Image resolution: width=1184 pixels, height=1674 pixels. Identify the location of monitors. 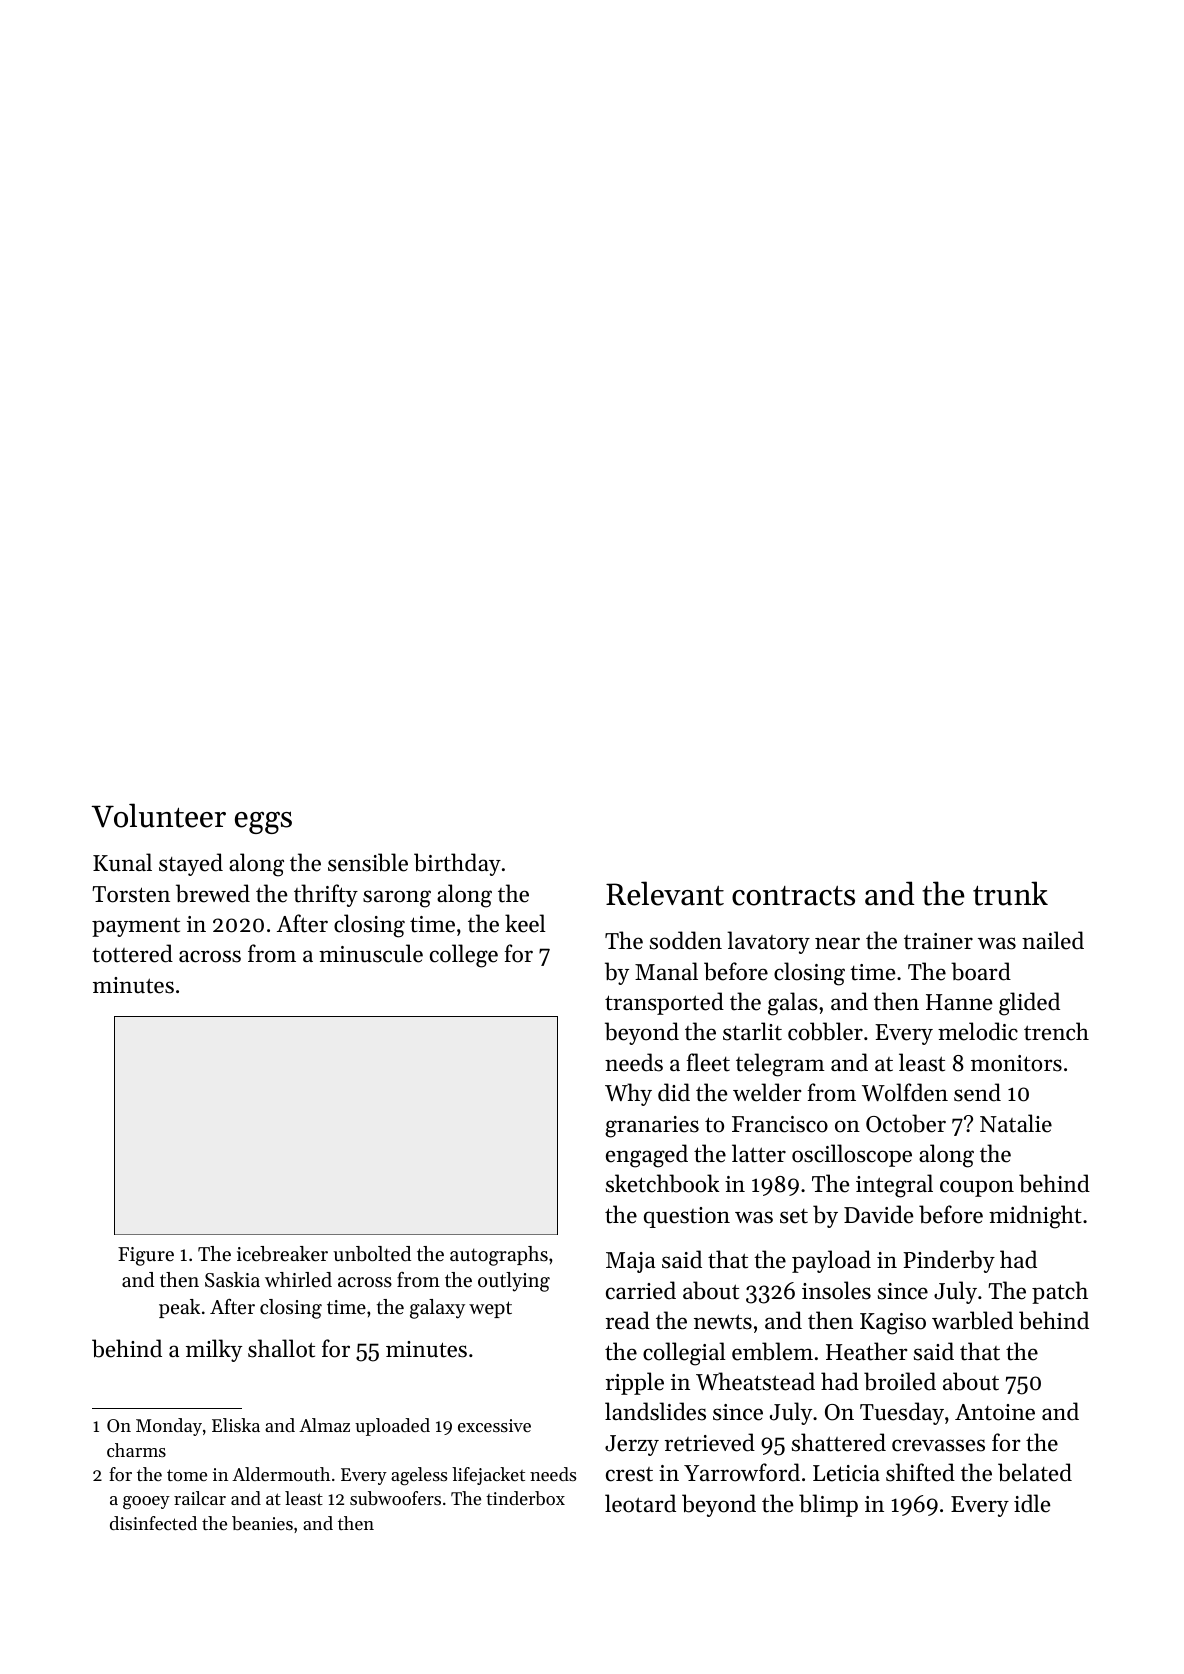
(1016, 1063).
